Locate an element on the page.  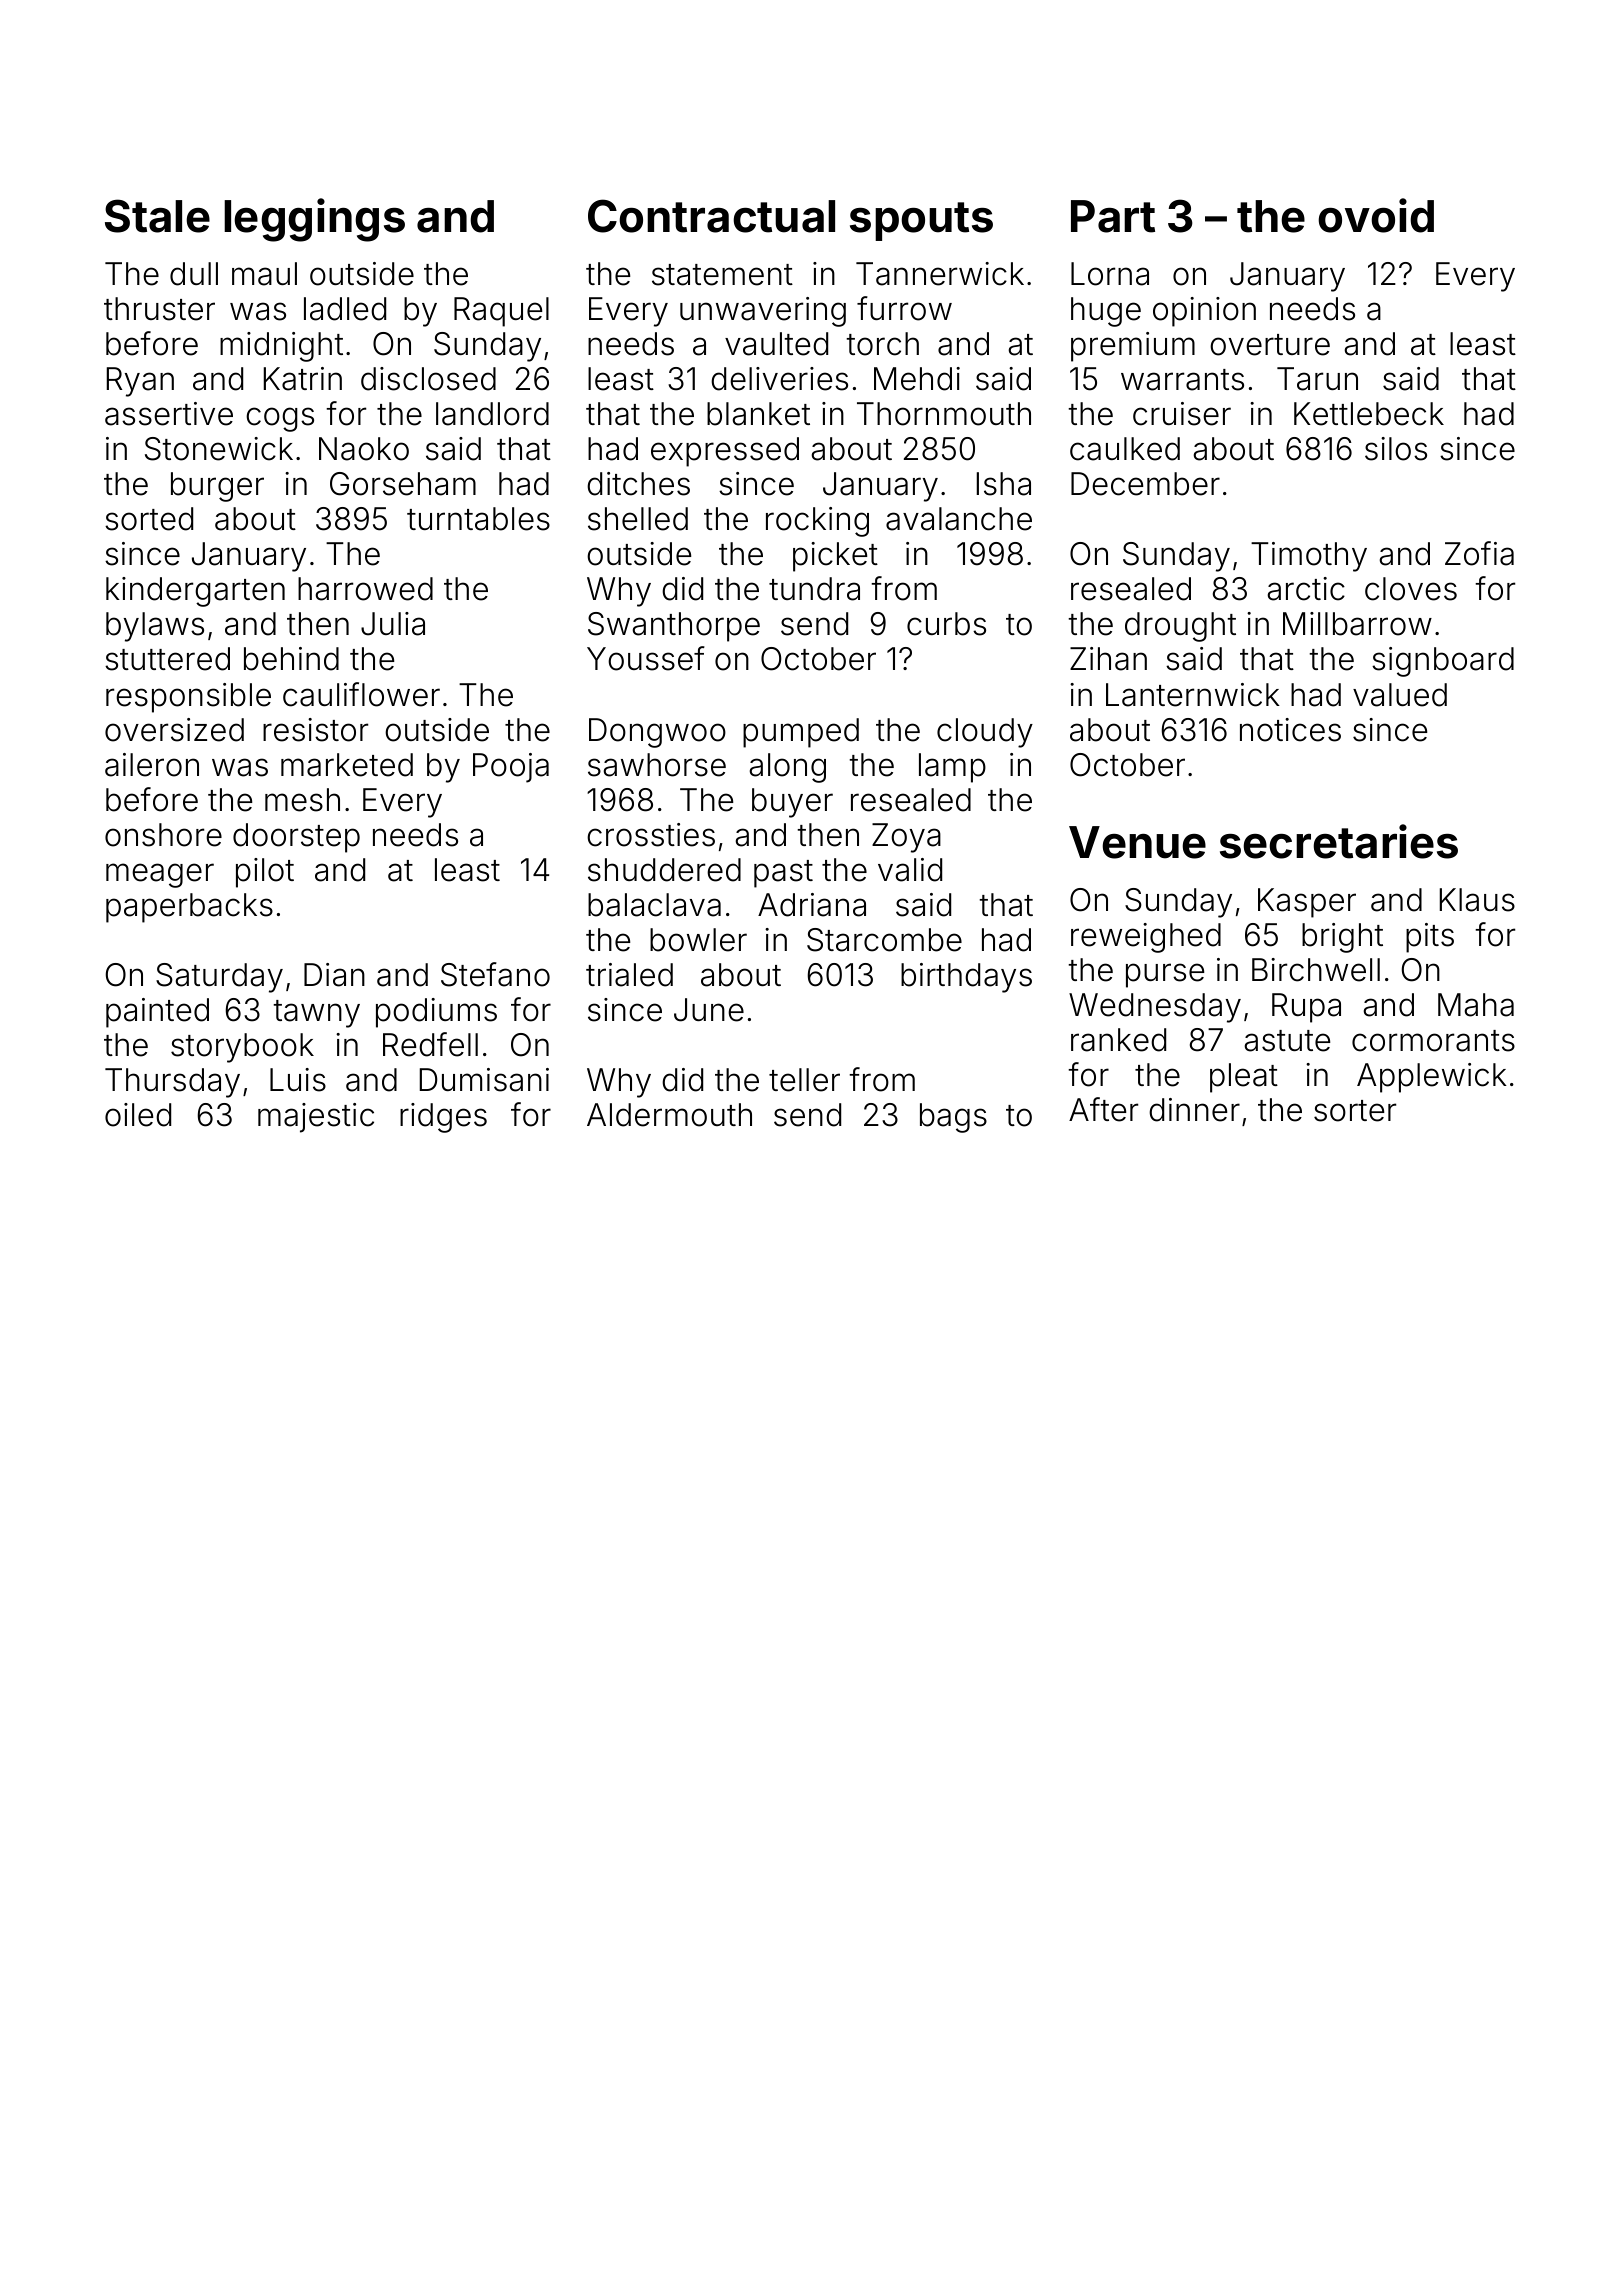
ranked is located at coordinates (1118, 1040).
